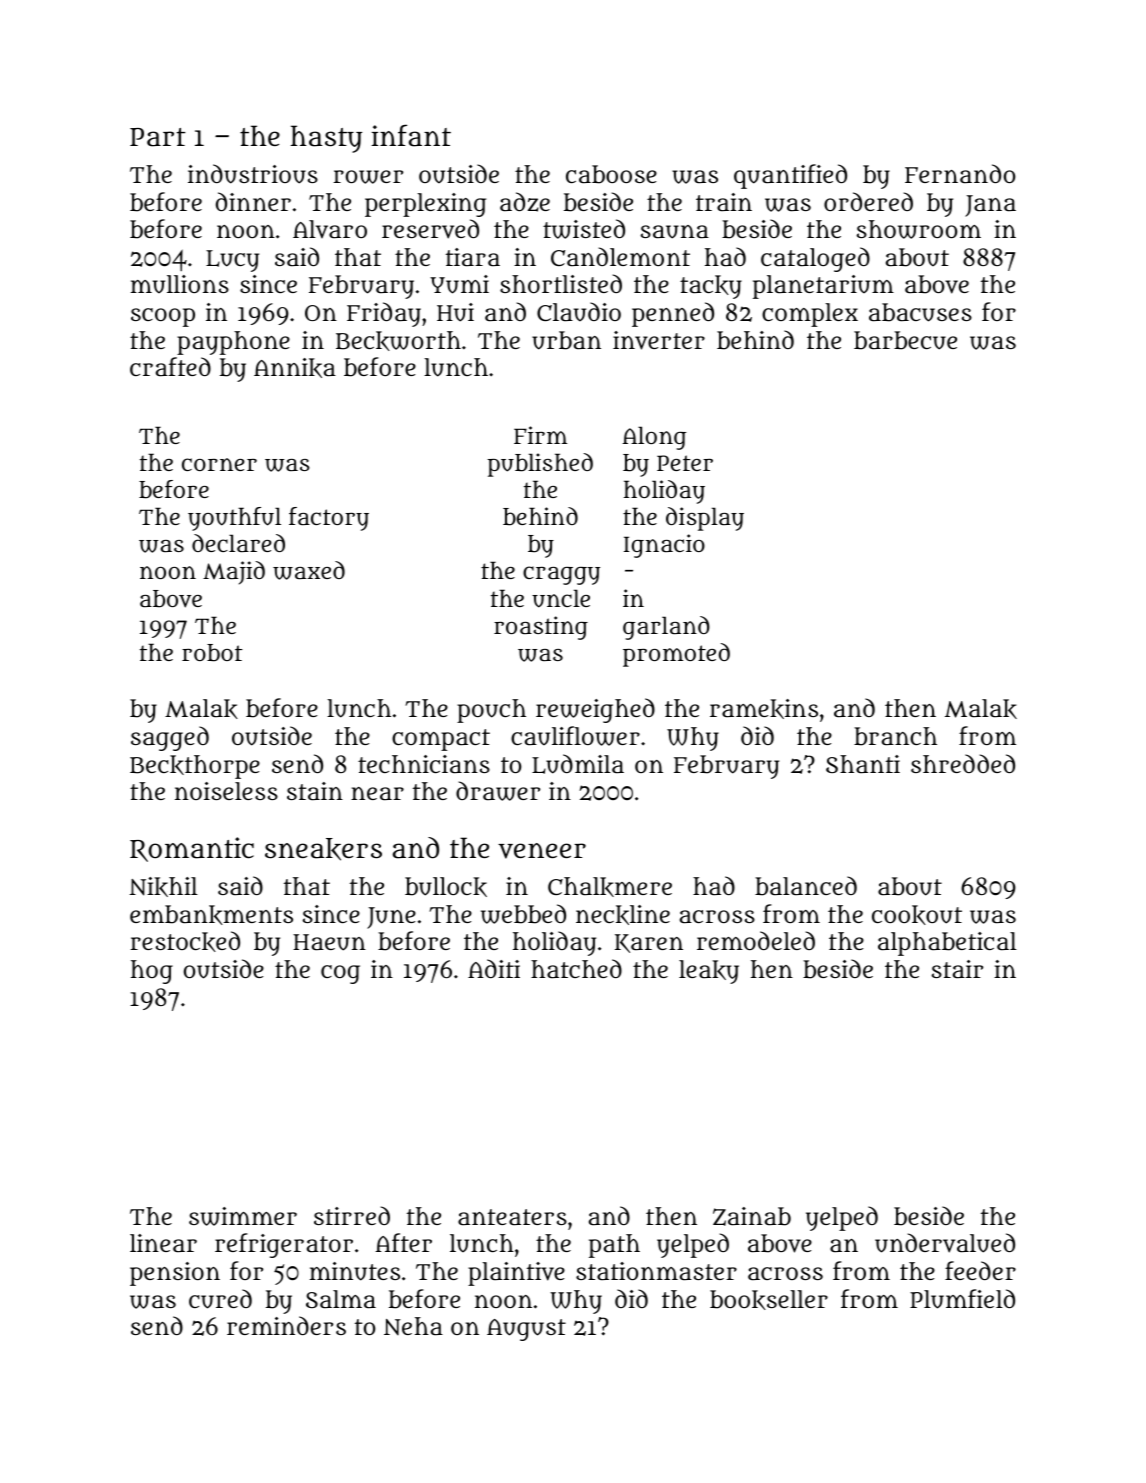 Image resolution: width=1146 pixels, height=1483 pixels. Describe the element at coordinates (158, 137) in the document. I see `Part` at that location.
